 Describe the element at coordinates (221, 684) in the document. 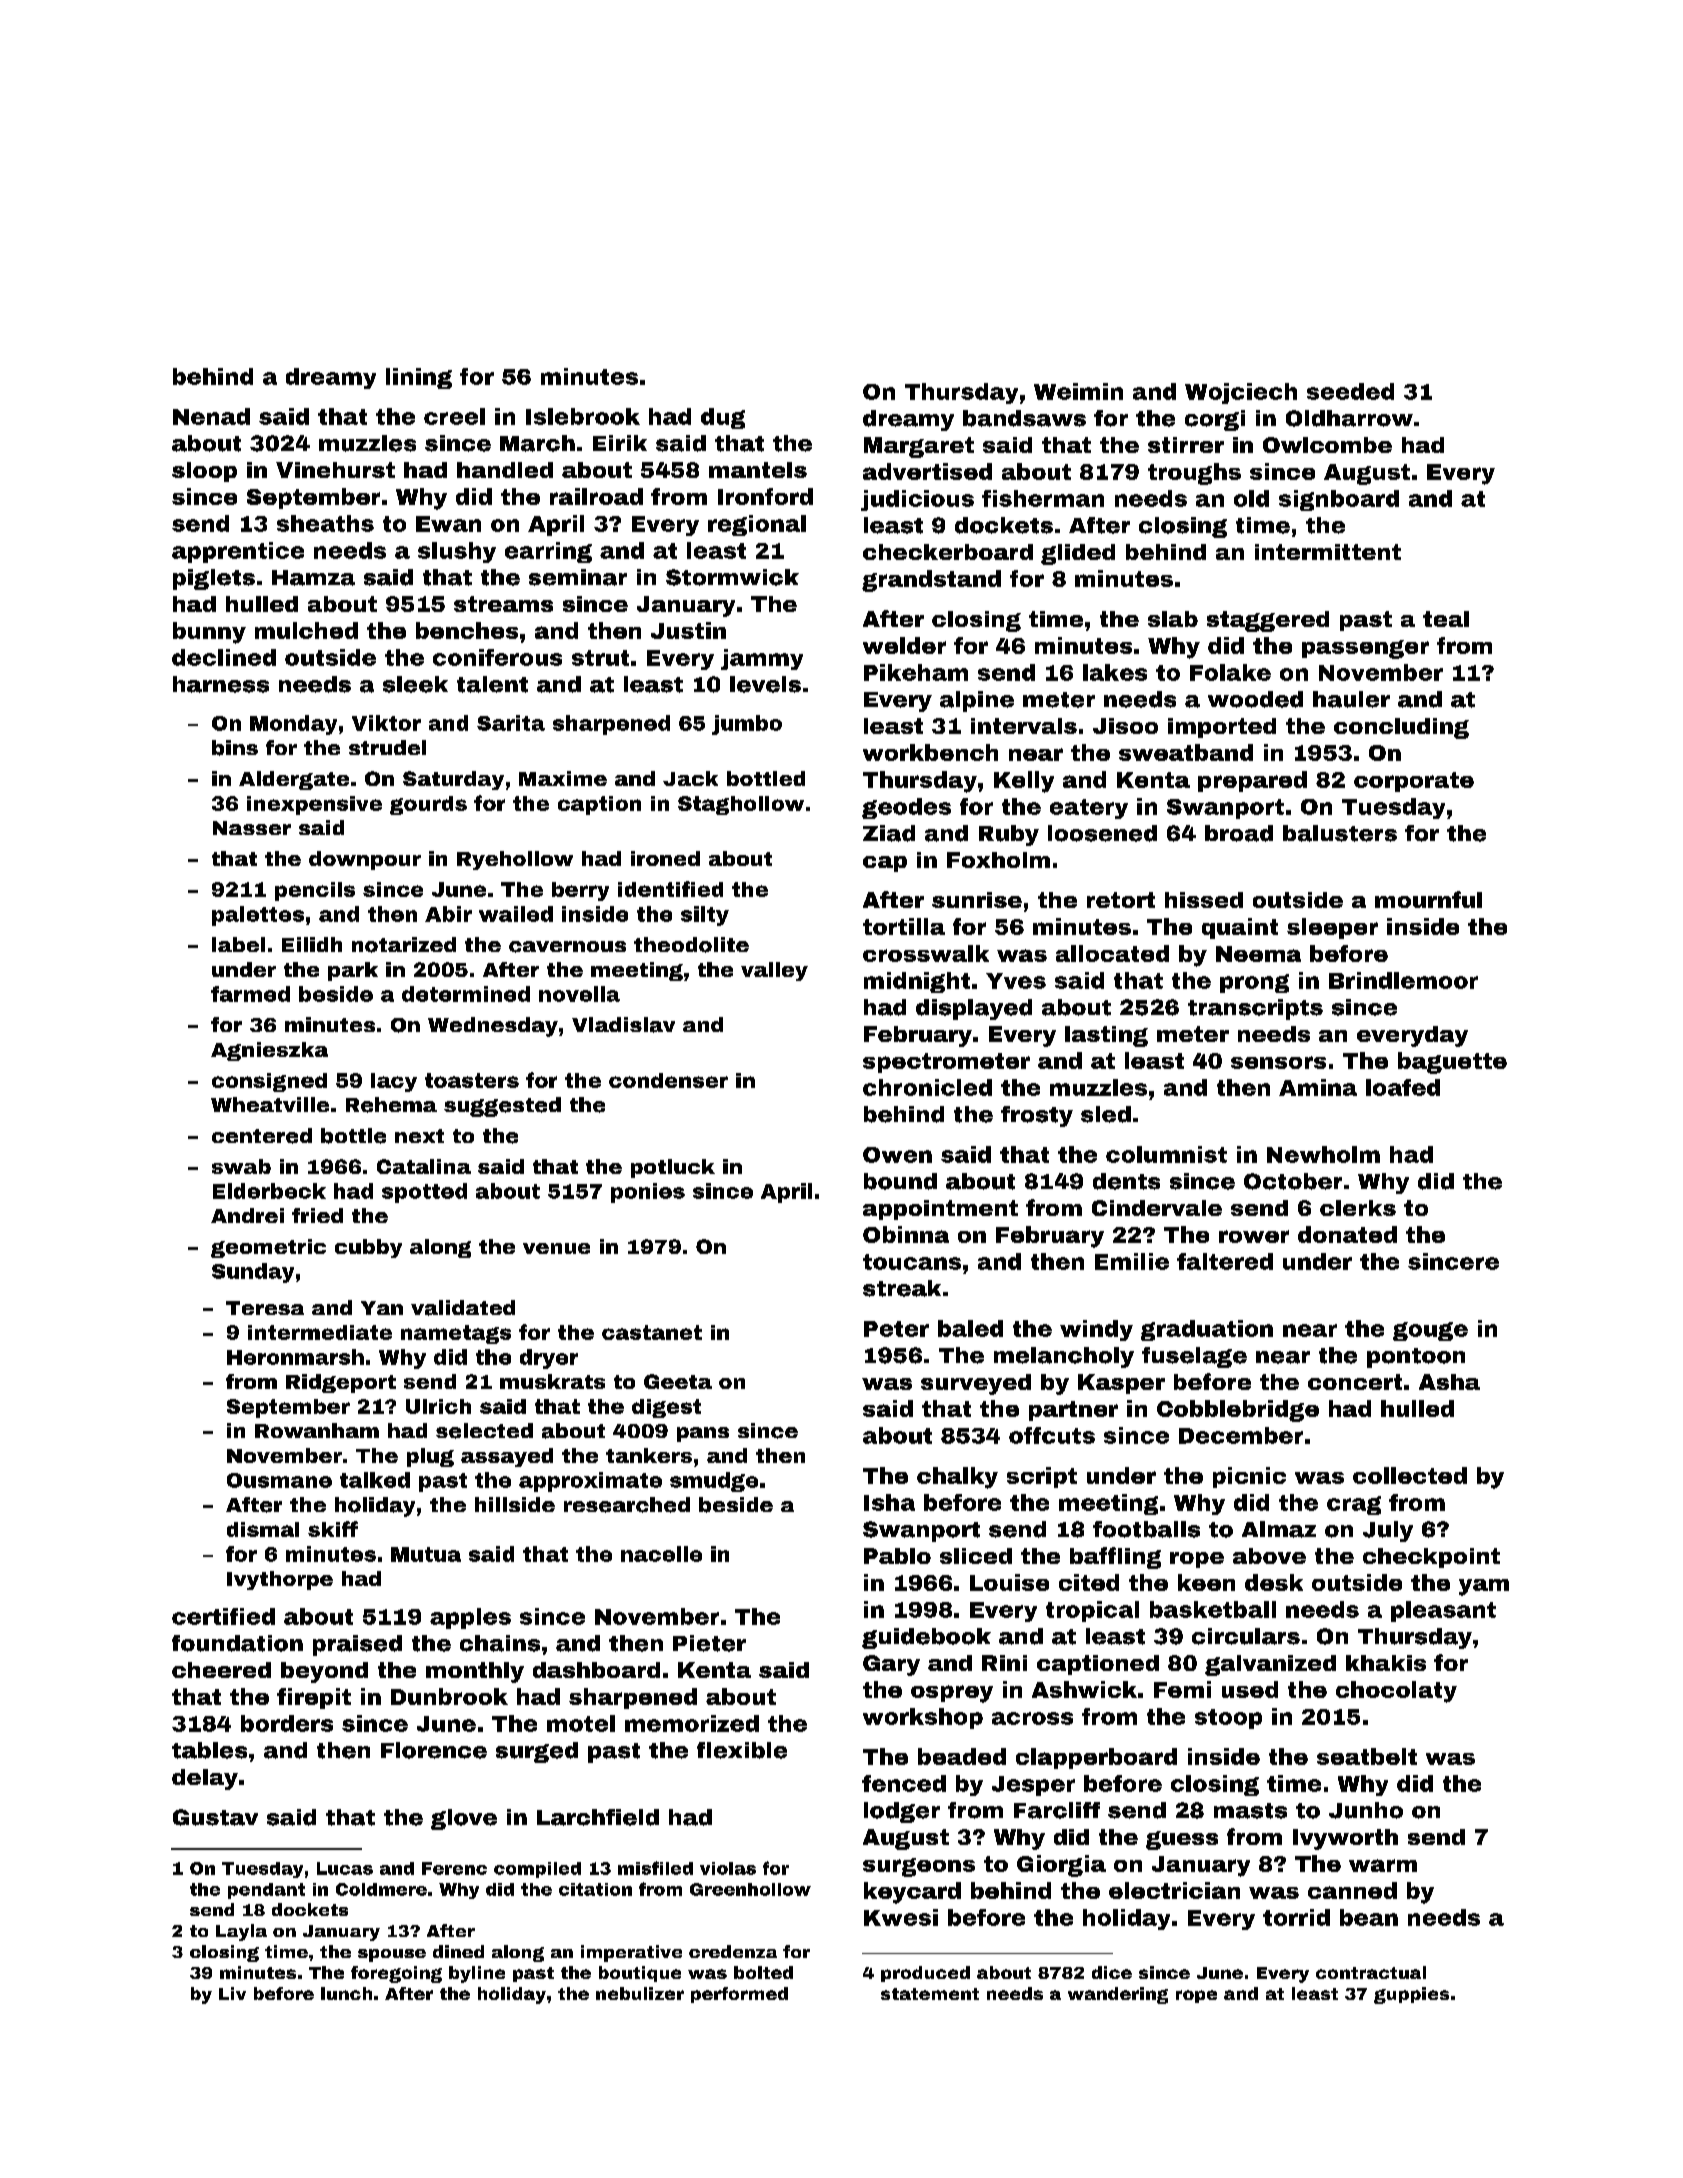

I see `harness` at that location.
